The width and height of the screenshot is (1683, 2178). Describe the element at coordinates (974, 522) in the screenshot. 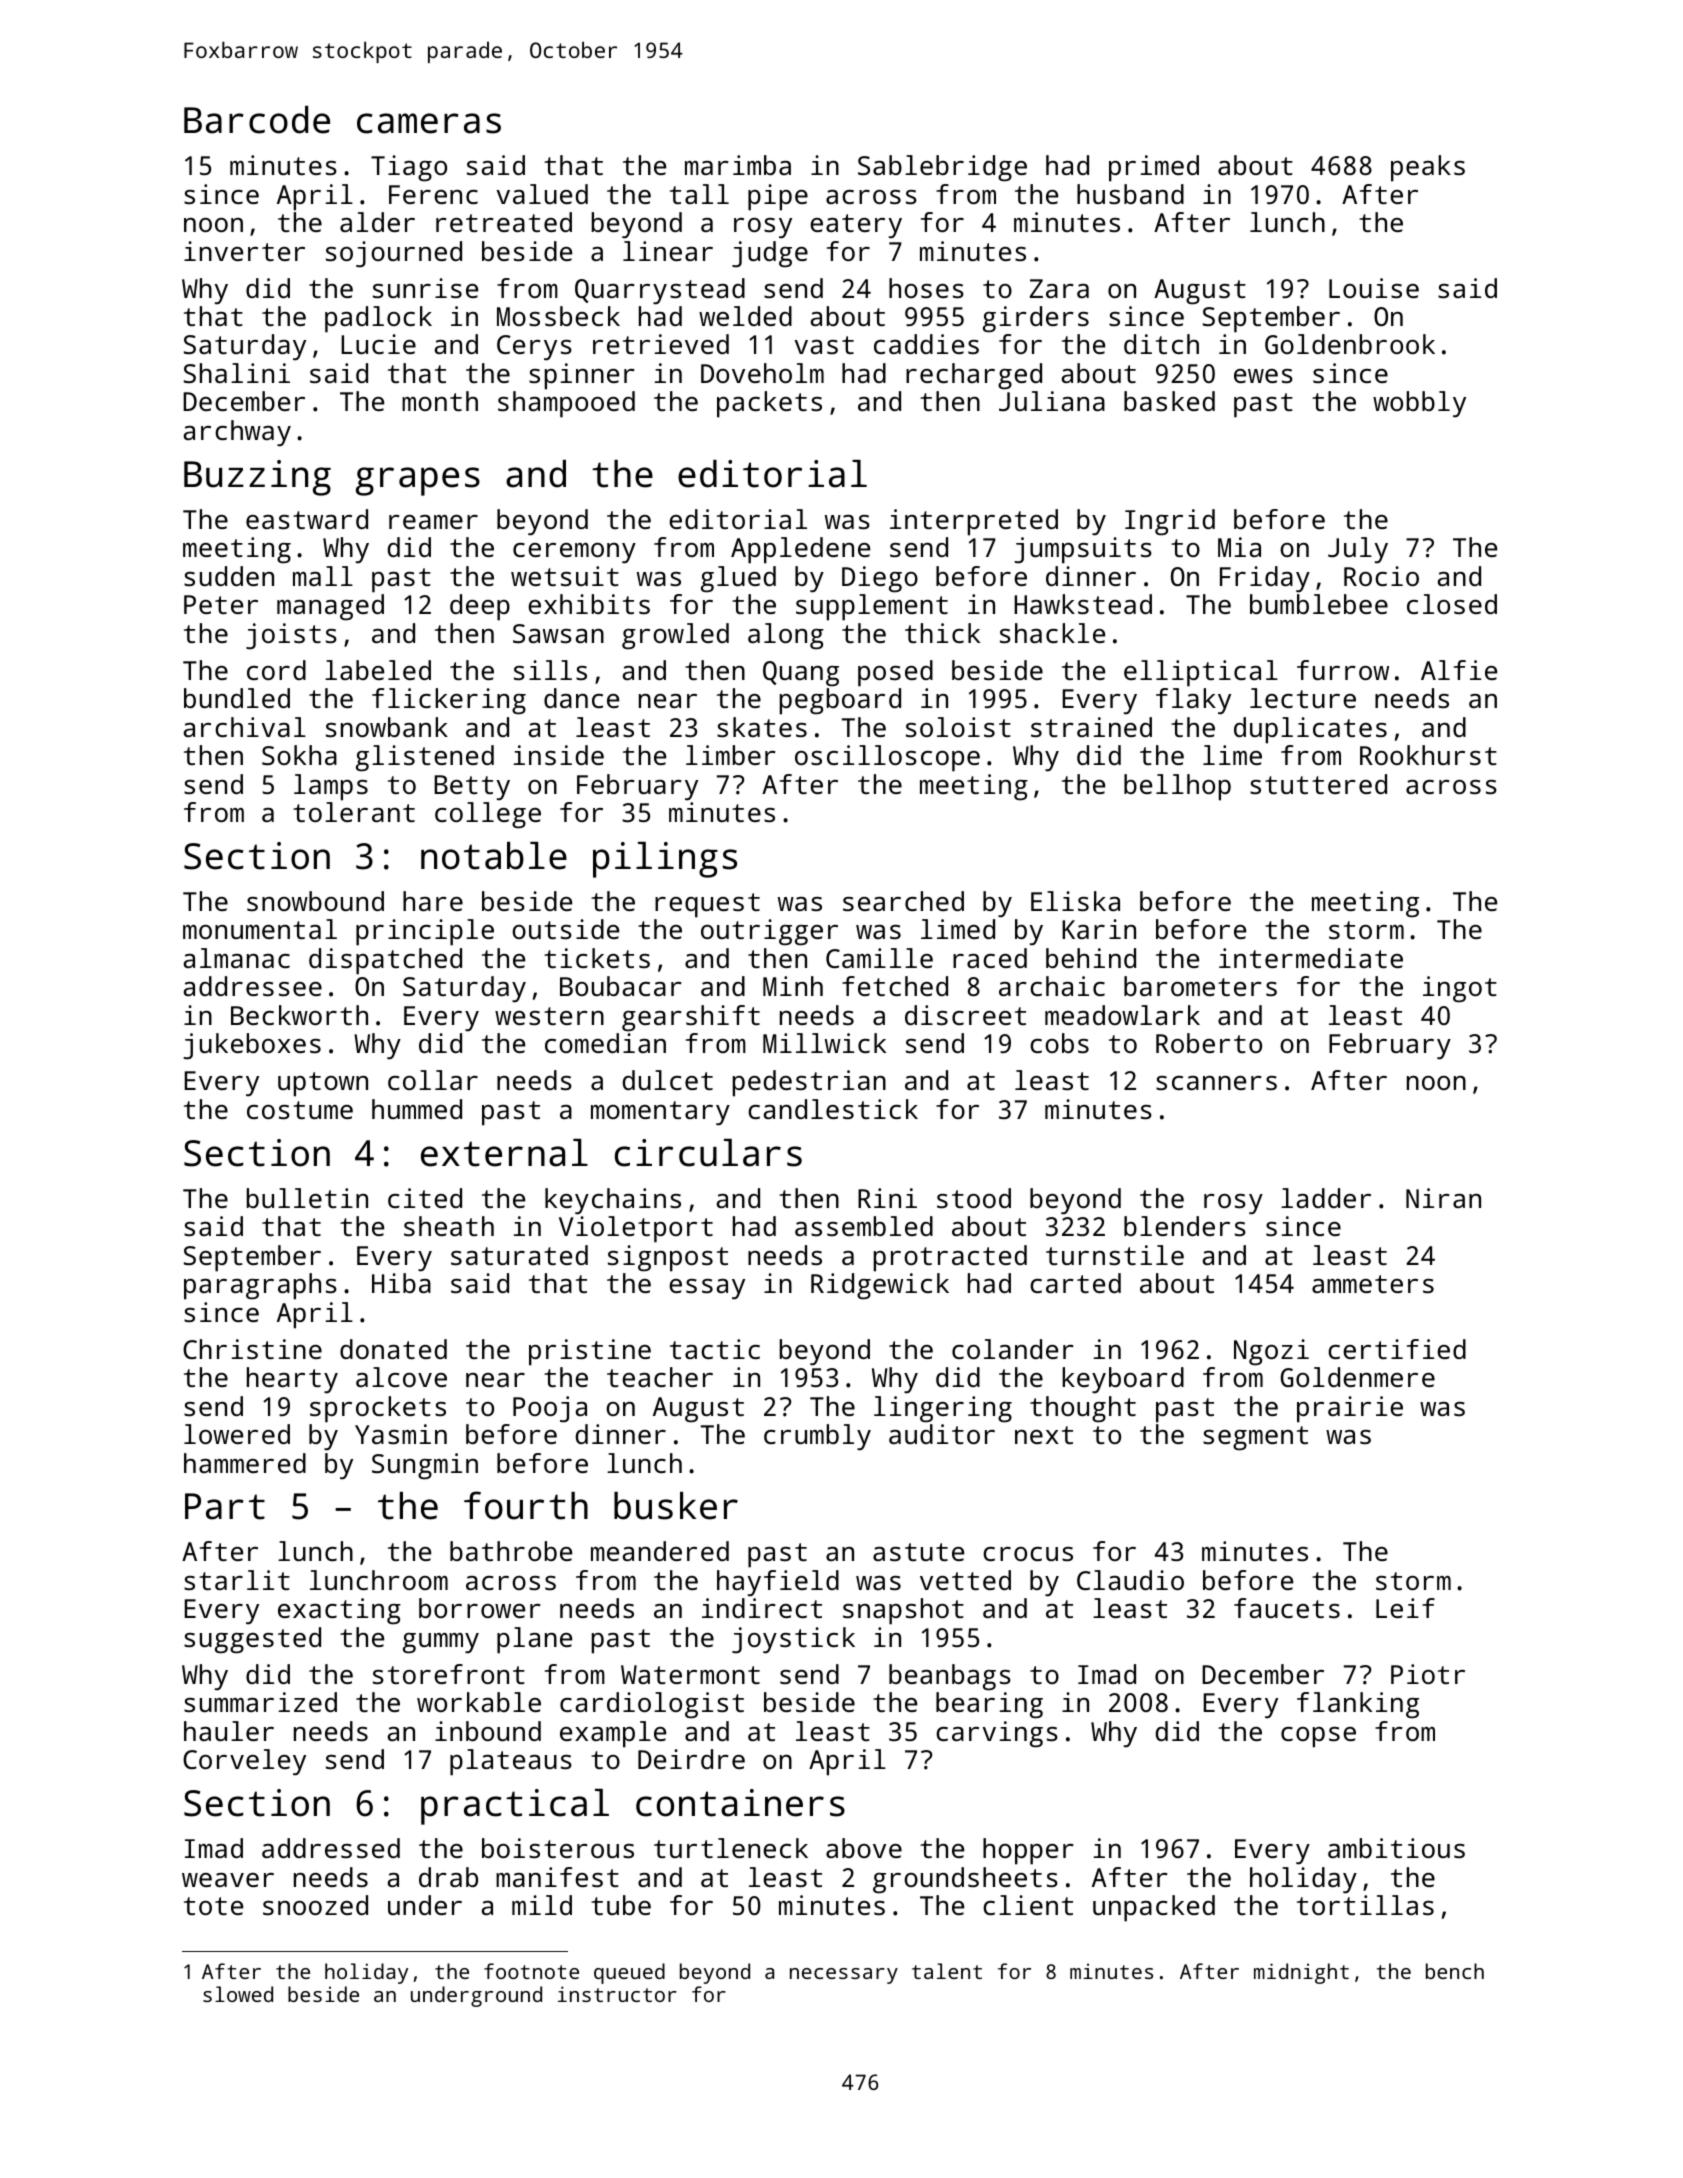

I see `interpreted` at that location.
